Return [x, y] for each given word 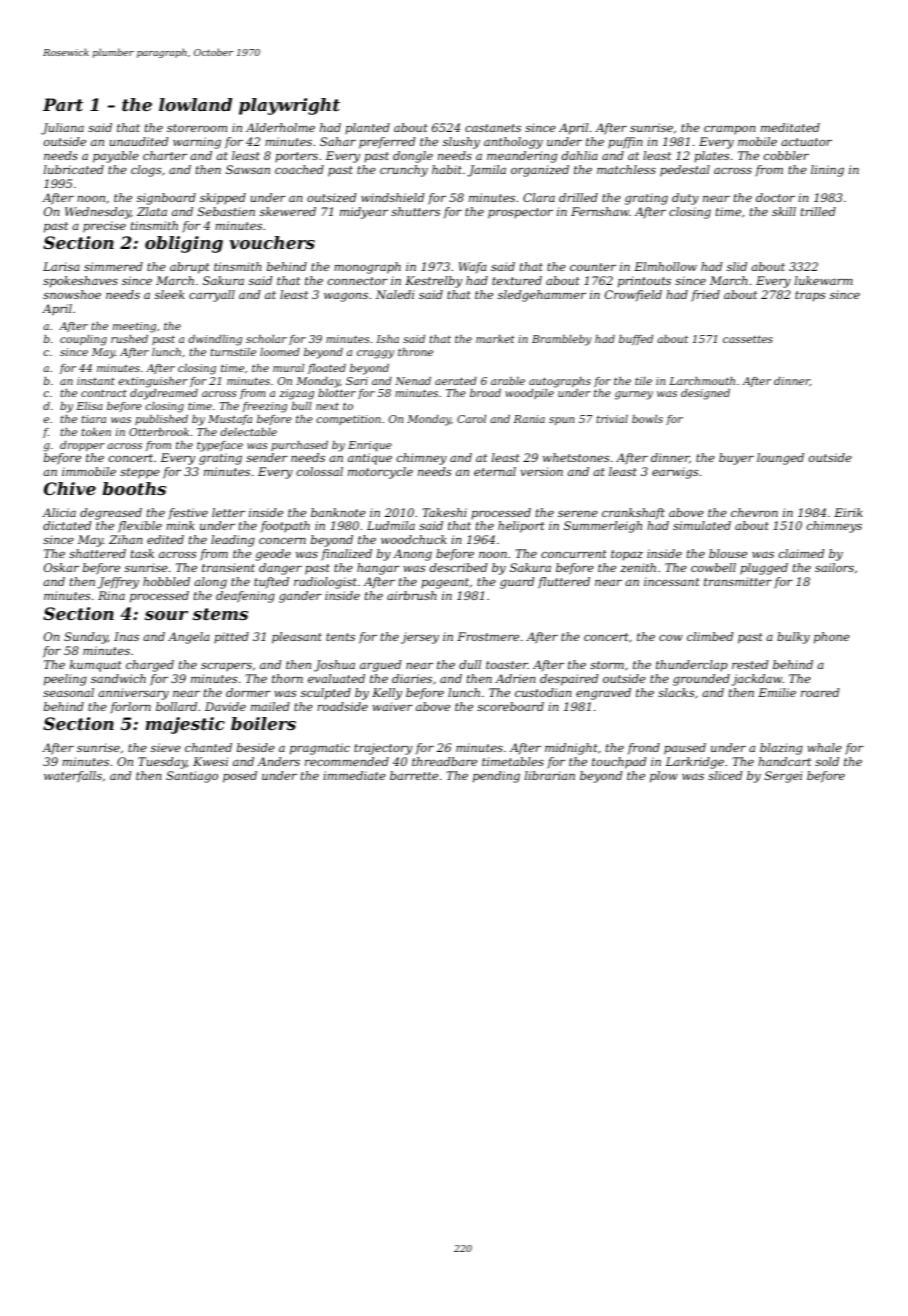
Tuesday [162, 763]
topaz [627, 555]
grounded [701, 680]
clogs [146, 171]
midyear [364, 213]
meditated [790, 127]
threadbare [444, 761]
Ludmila [391, 525]
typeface [220, 446]
